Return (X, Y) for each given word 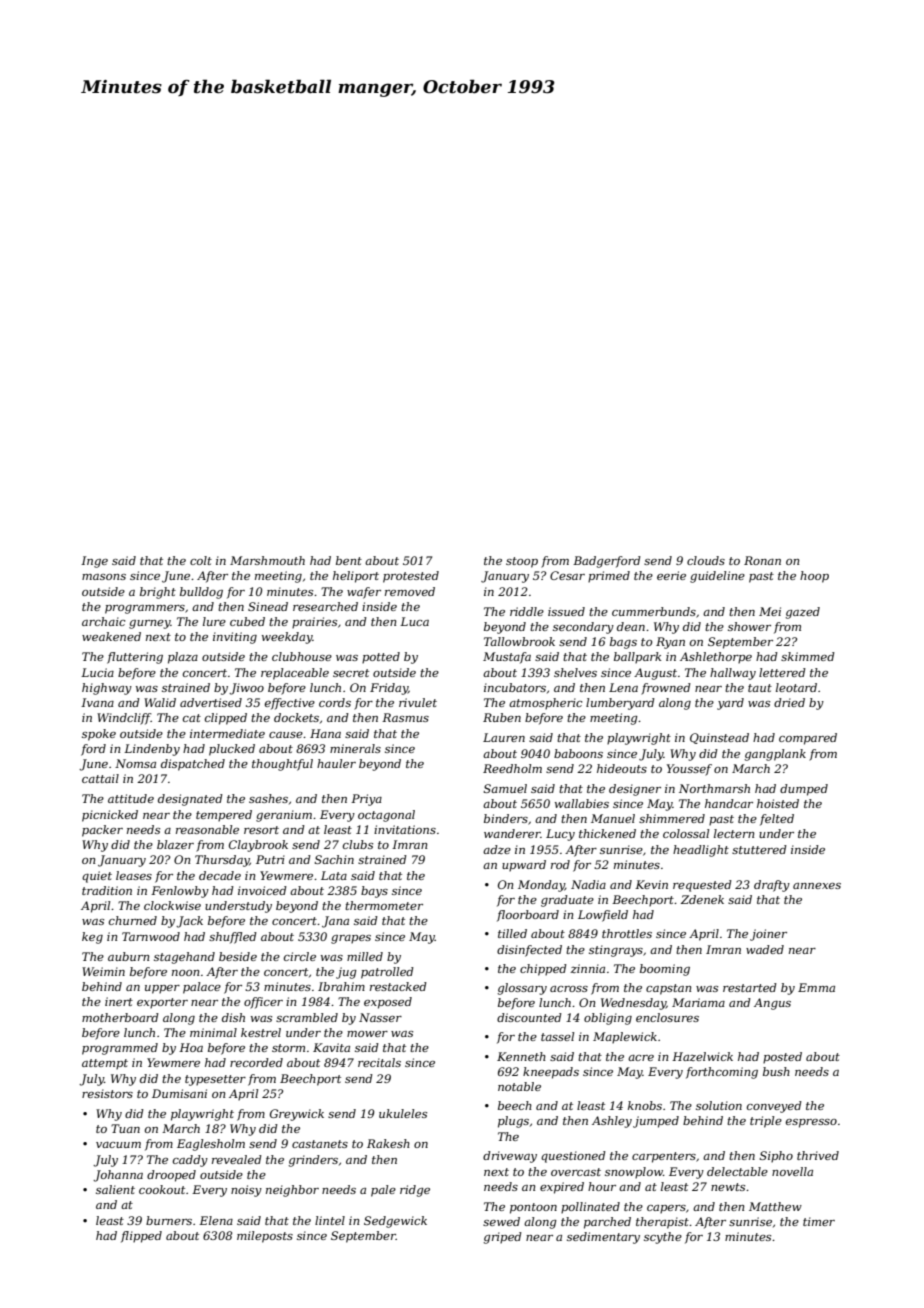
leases (134, 875)
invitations (405, 829)
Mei (770, 611)
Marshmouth (267, 560)
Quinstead (719, 738)
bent (349, 560)
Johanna (118, 1176)
